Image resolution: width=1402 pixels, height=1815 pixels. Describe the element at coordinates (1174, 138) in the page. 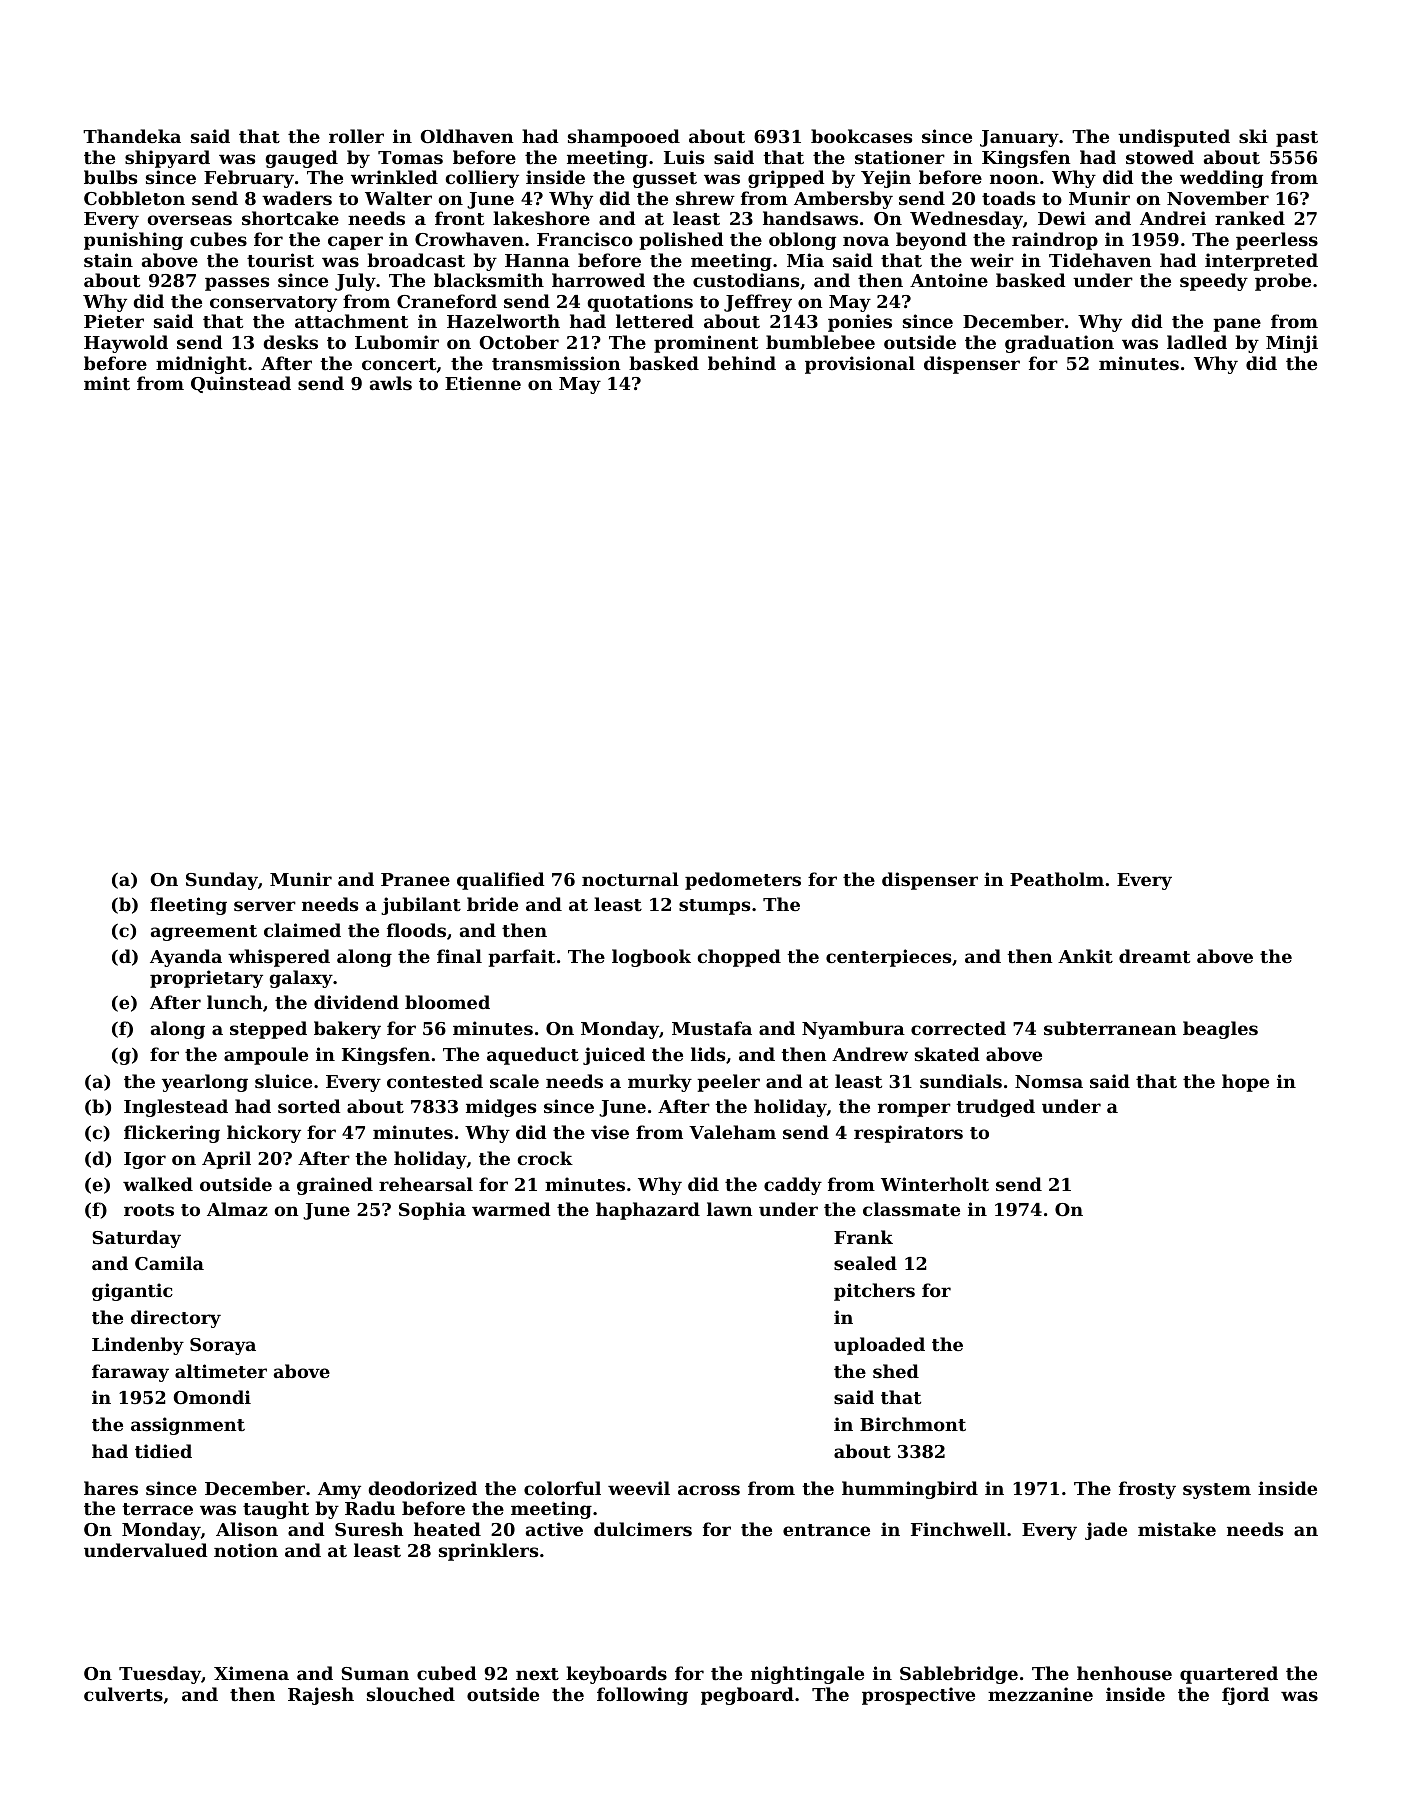

I see `undisputed` at that location.
